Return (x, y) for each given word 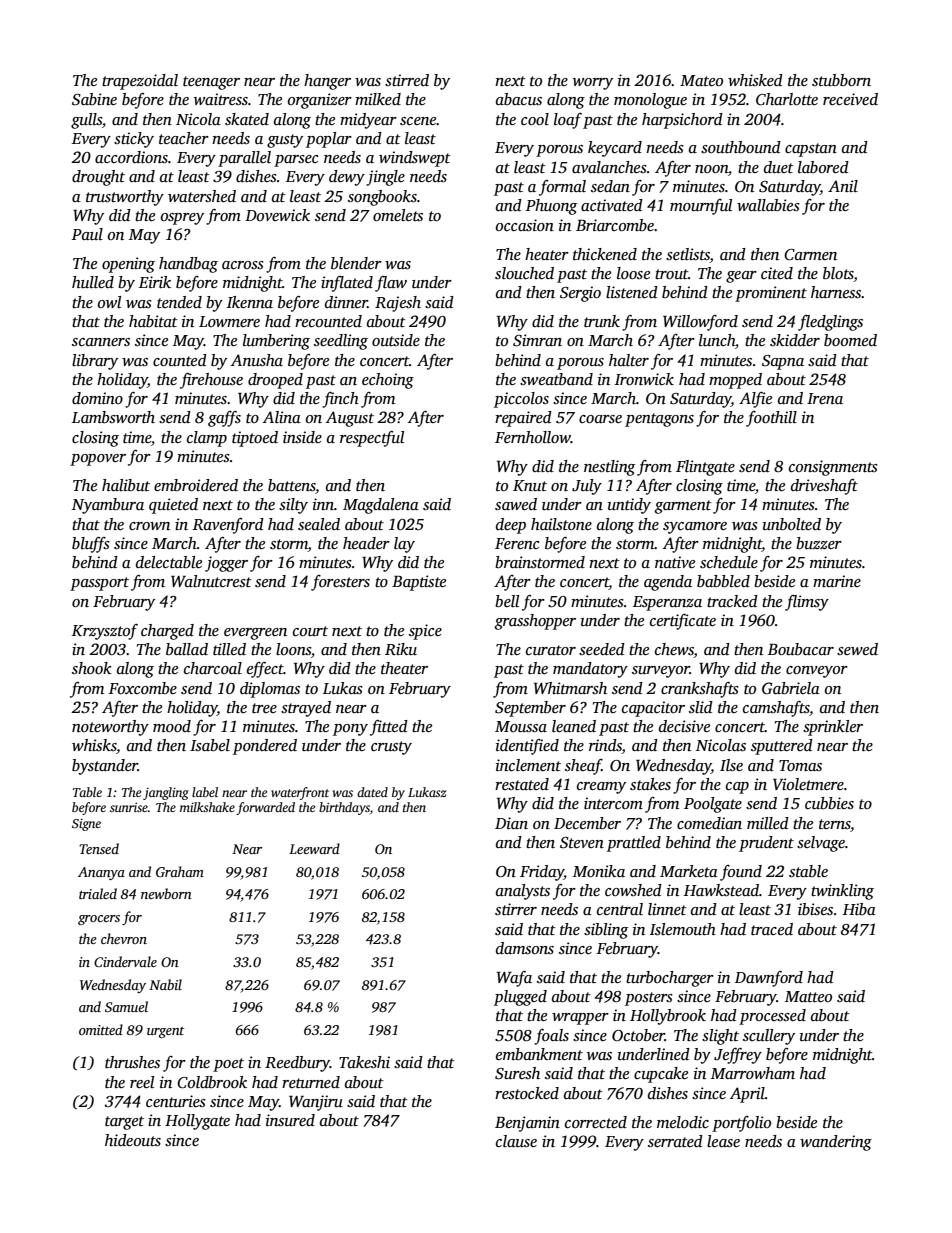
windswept (415, 159)
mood (172, 726)
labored (823, 167)
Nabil (165, 984)
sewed (857, 649)
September (530, 709)
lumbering (276, 342)
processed (772, 1017)
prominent (771, 294)
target (124, 1123)
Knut (530, 485)
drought (98, 178)
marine (837, 581)
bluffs (91, 545)
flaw (391, 284)
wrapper (580, 1019)
